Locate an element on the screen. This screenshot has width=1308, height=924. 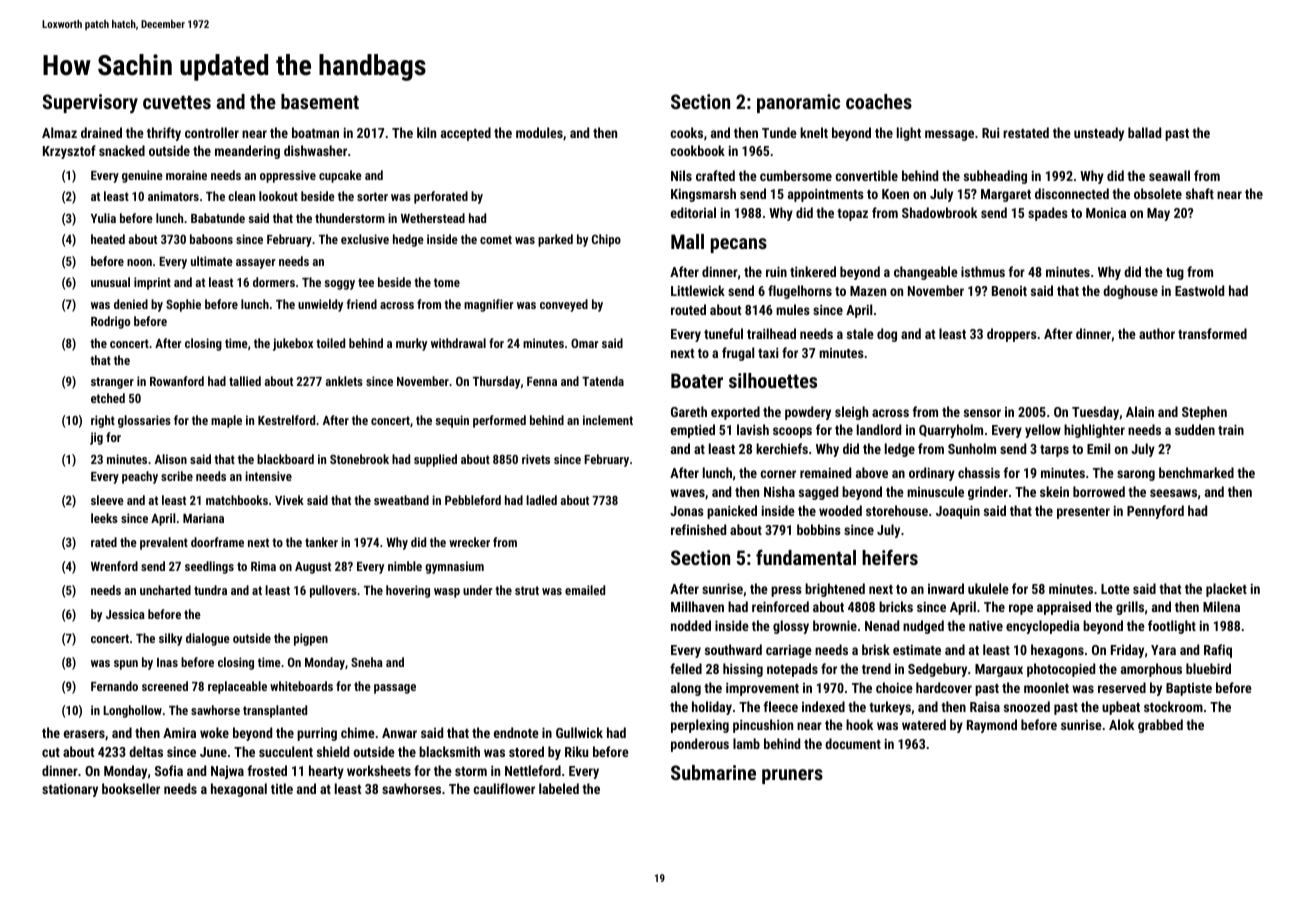
endnote is located at coordinates (516, 732).
